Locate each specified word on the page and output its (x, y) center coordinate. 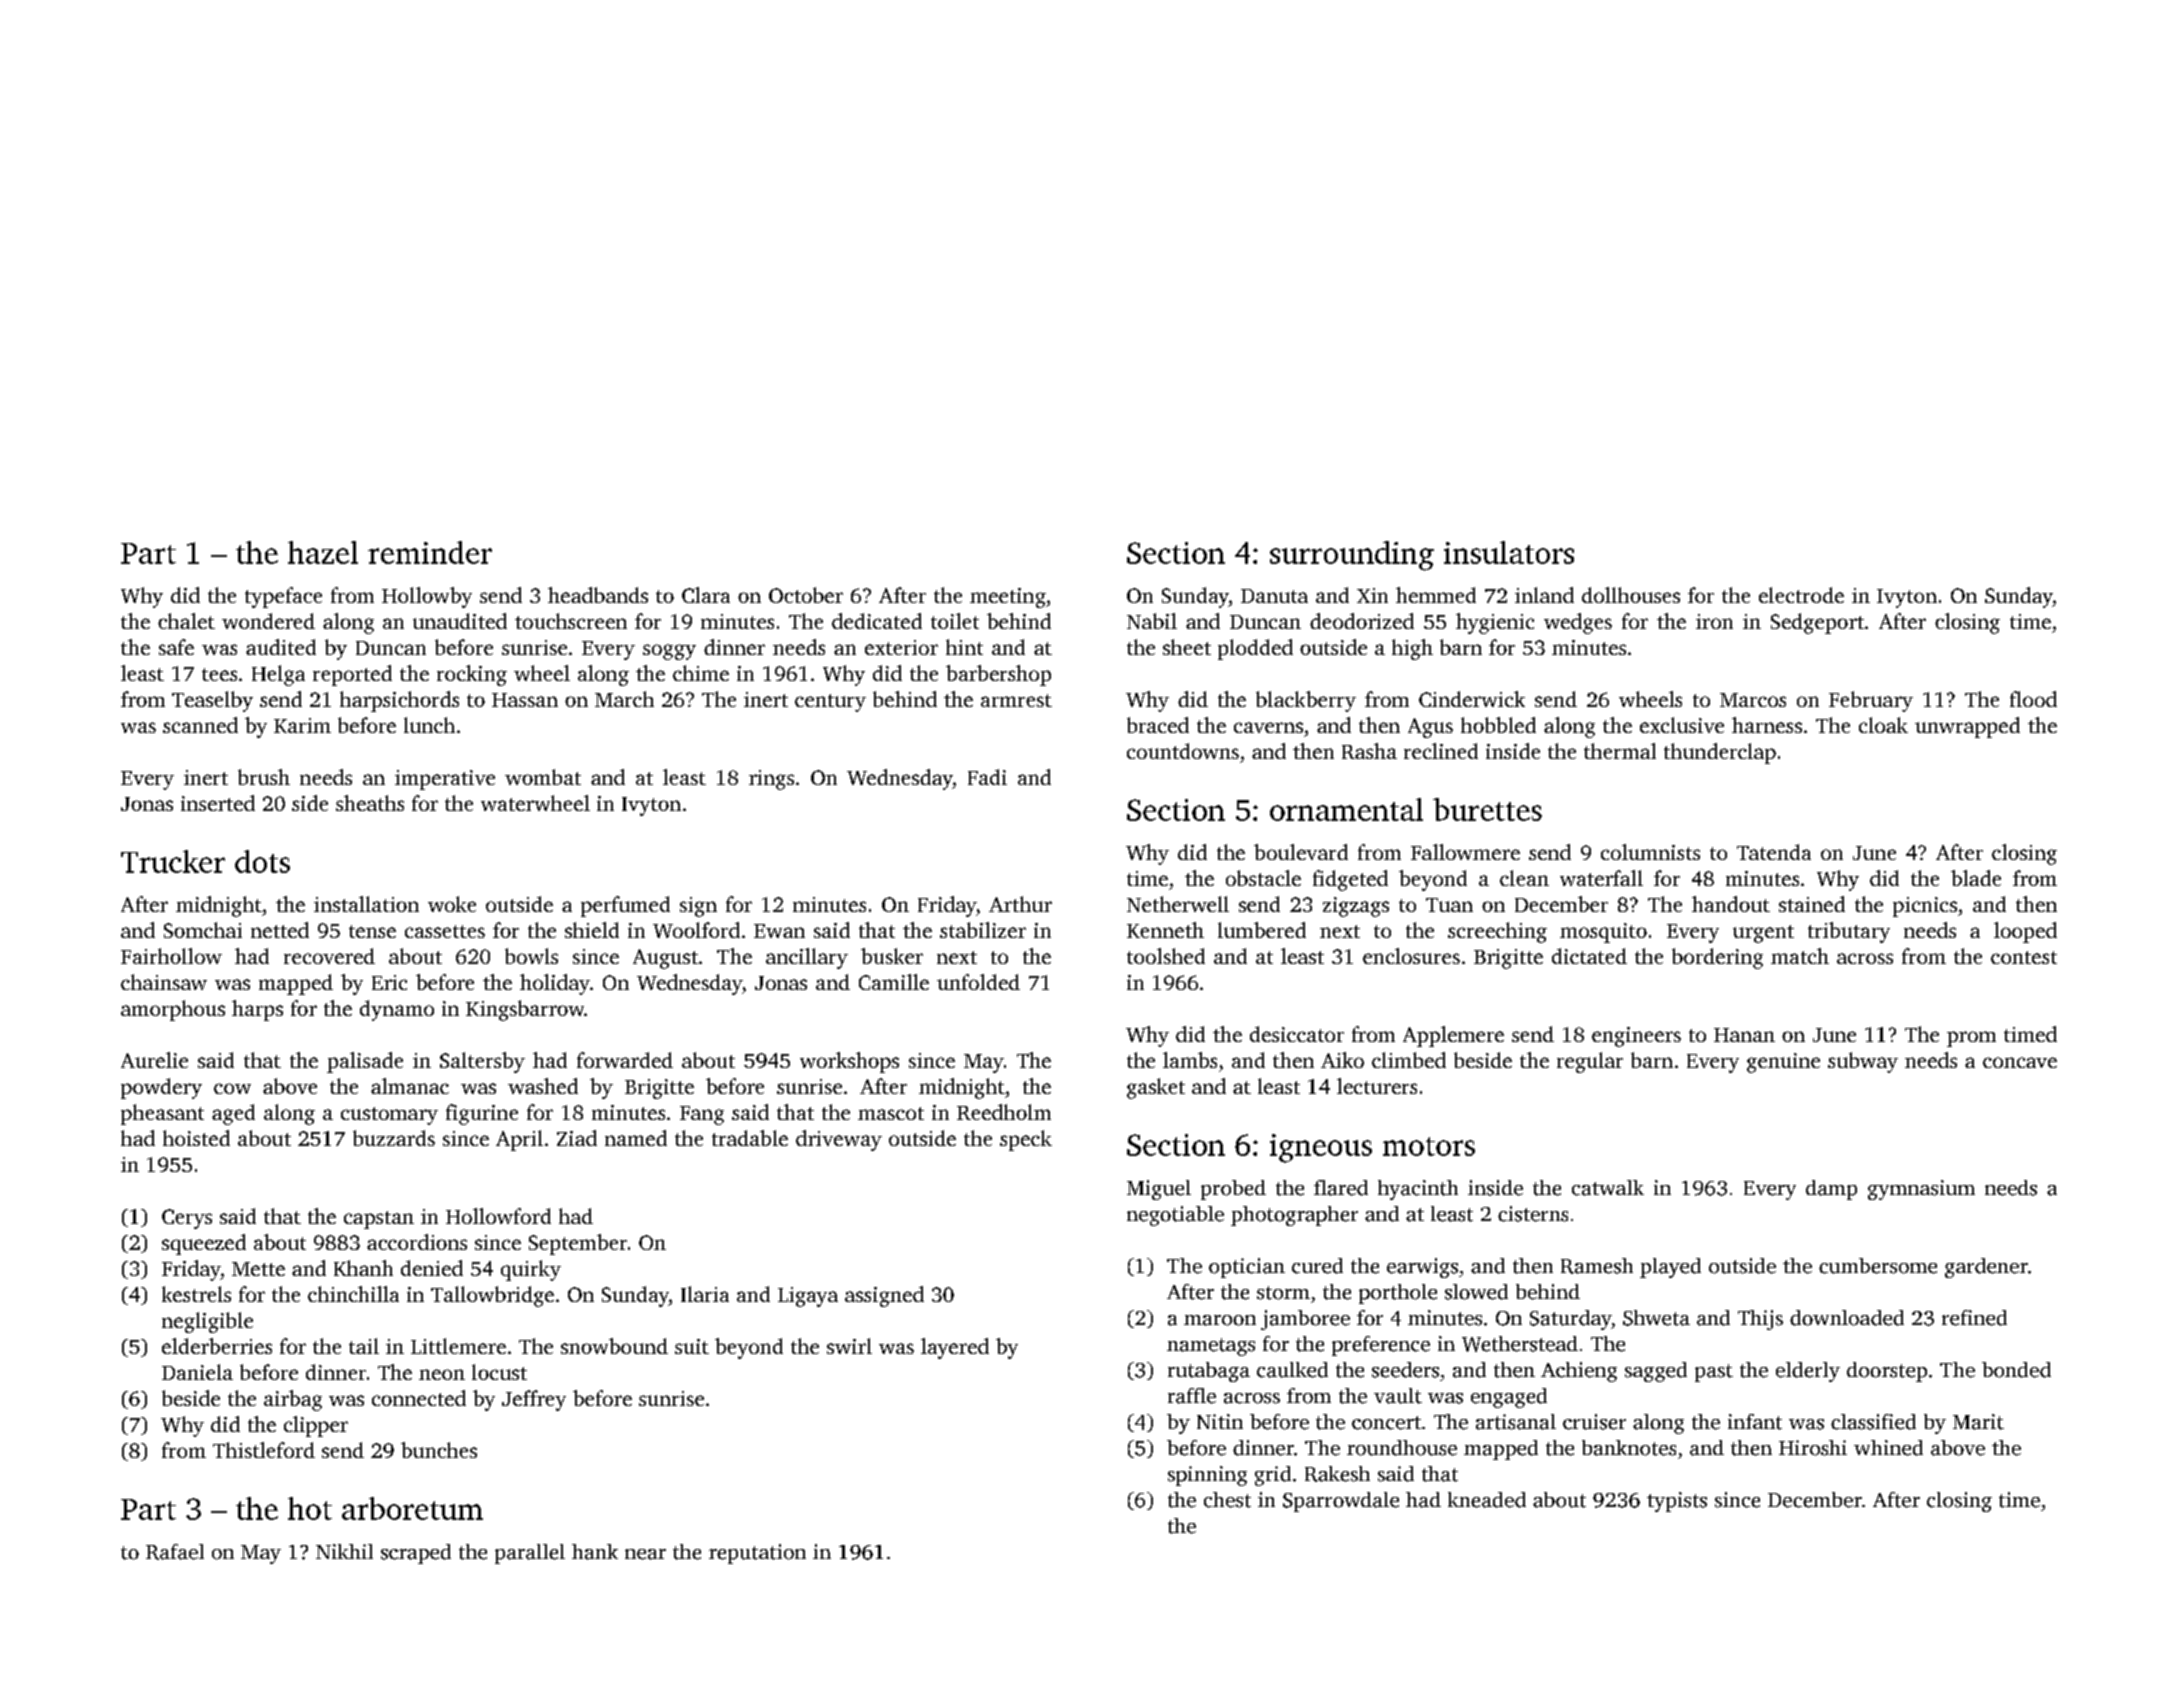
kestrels (196, 1294)
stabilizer (983, 930)
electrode (1801, 595)
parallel (530, 1554)
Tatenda (1774, 852)
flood (2033, 699)
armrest (1016, 700)
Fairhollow (171, 956)
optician (1247, 1268)
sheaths (370, 803)
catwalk (1608, 1188)
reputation (757, 1554)
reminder (430, 552)
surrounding (1352, 556)
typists (1677, 1502)
